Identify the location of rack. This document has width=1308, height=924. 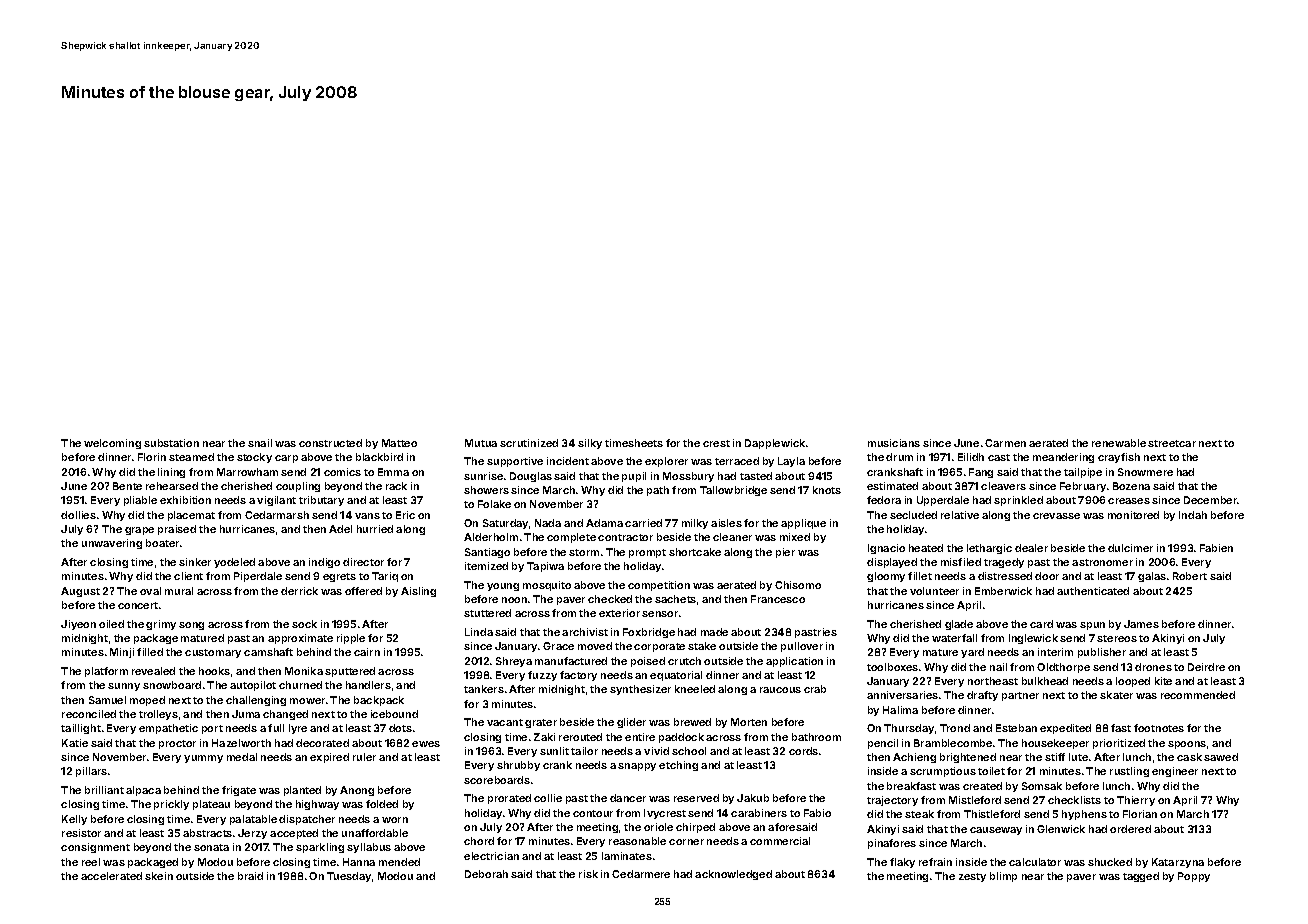
(396, 486).
